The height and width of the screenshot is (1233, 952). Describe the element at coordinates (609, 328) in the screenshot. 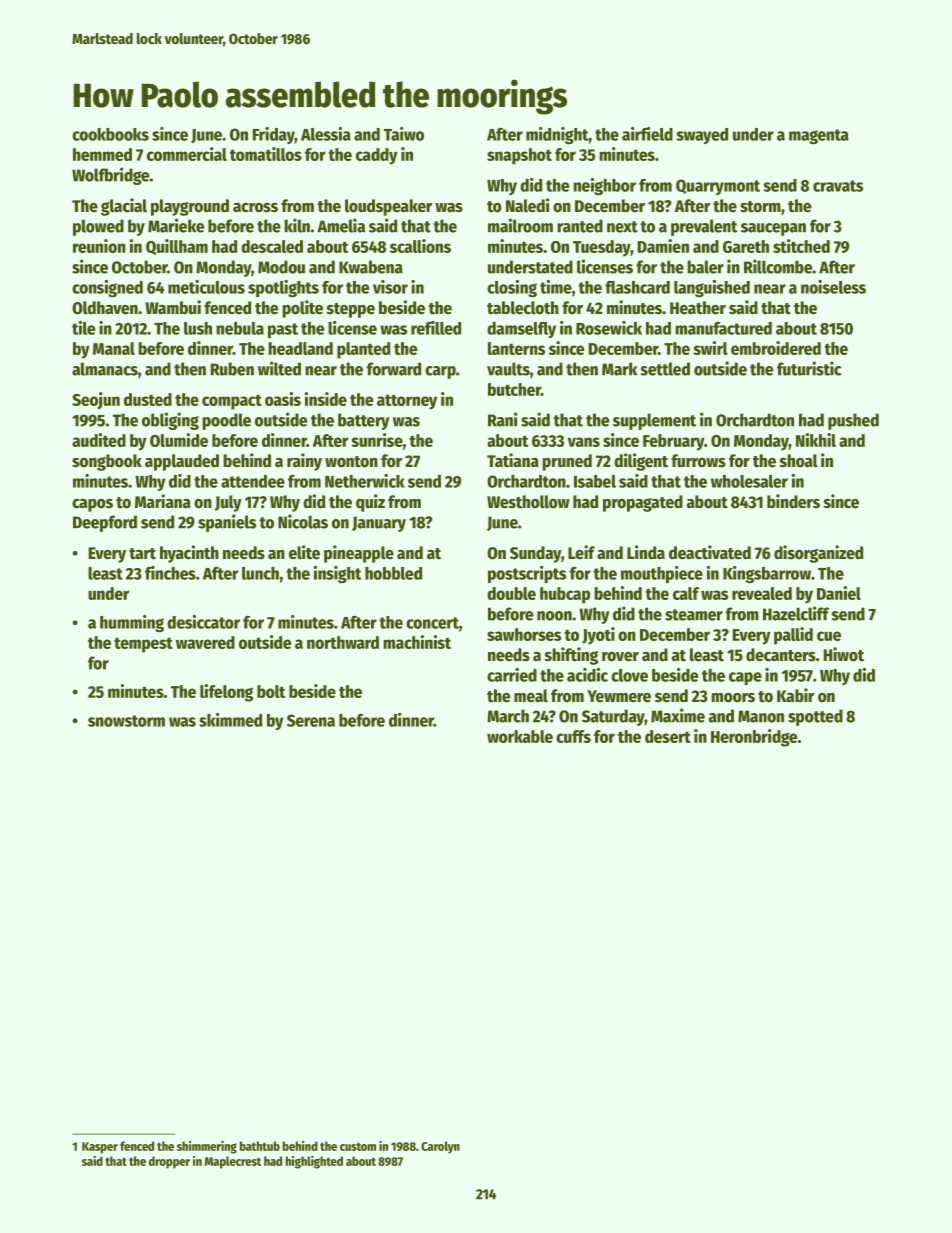

I see `Rosewick` at that location.
